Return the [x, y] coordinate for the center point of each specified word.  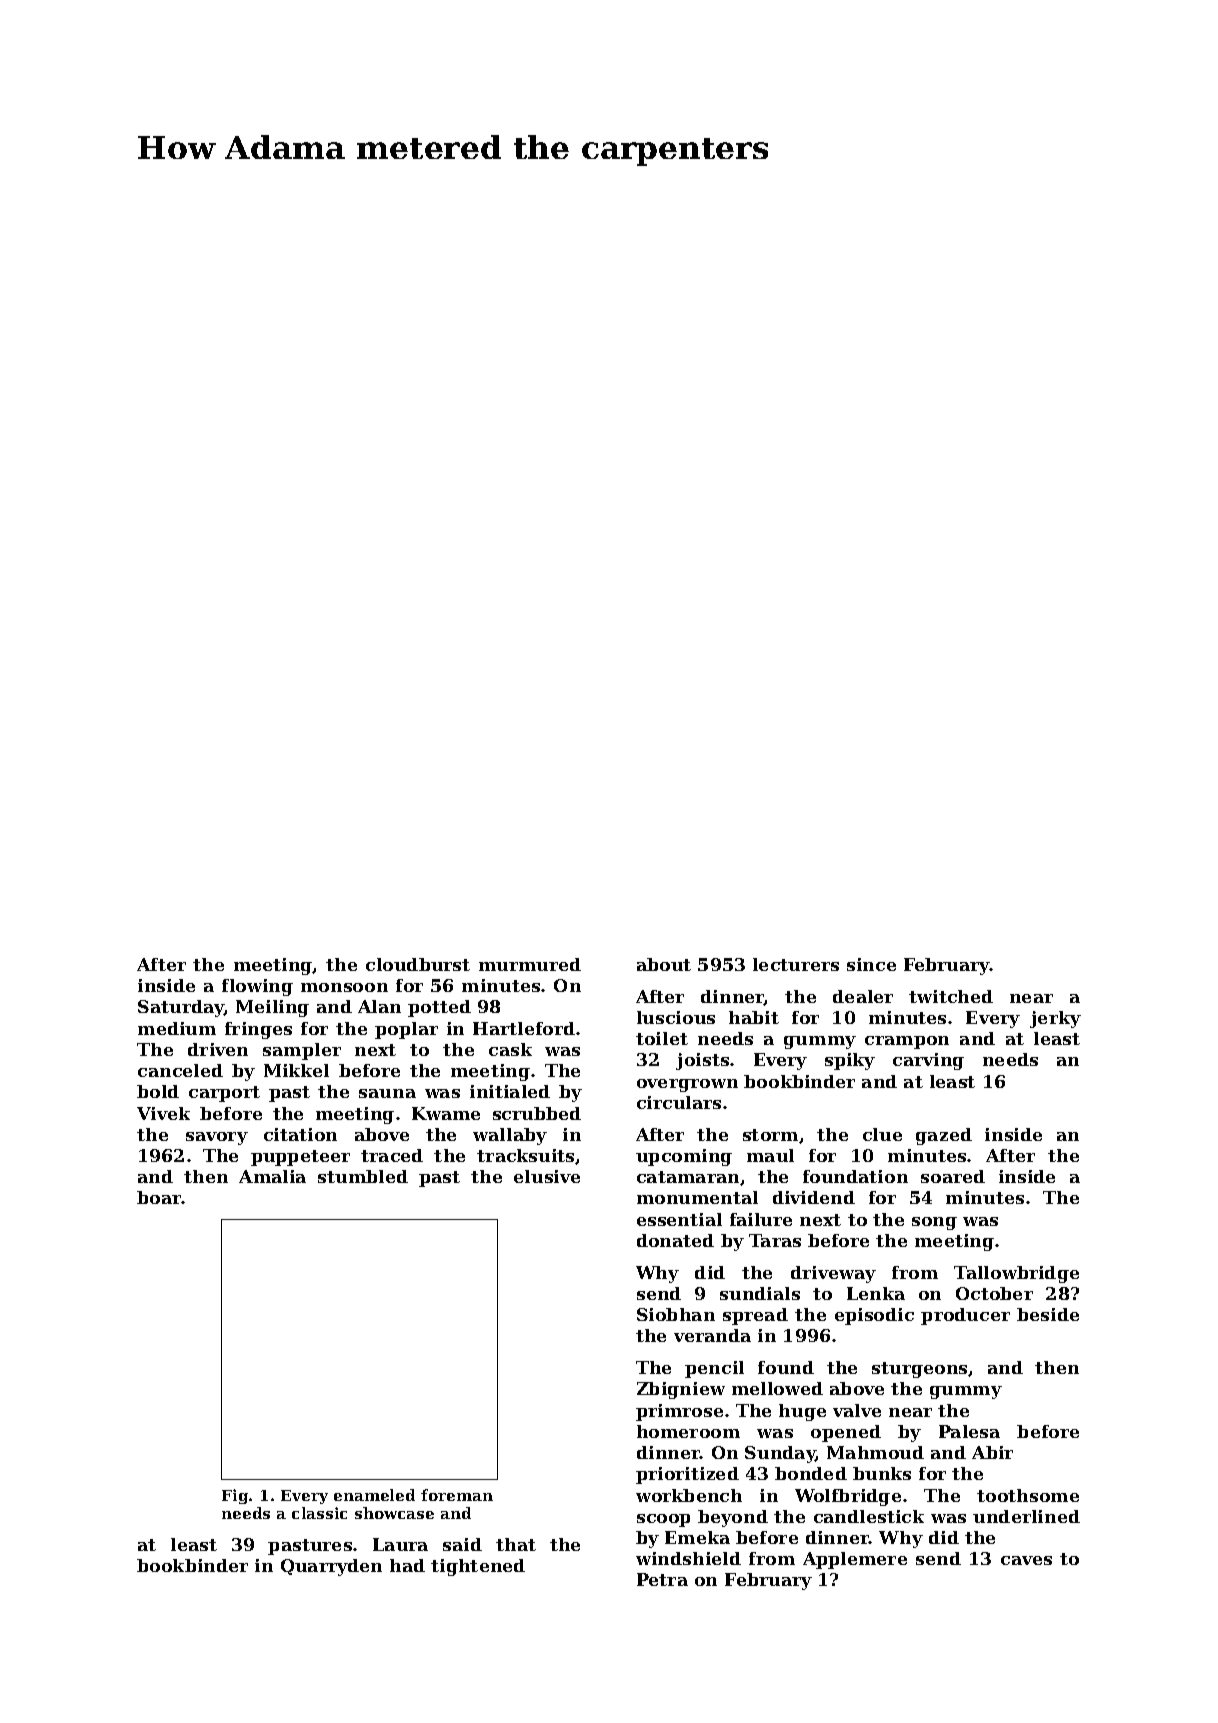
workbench [689, 1495]
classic [319, 1513]
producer [965, 1316]
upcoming [684, 1157]
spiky [850, 1061]
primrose [679, 1412]
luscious [676, 1017]
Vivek [163, 1113]
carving [928, 1061]
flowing [257, 987]
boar [159, 1197]
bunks [882, 1473]
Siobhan [676, 1314]
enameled [374, 1495]
